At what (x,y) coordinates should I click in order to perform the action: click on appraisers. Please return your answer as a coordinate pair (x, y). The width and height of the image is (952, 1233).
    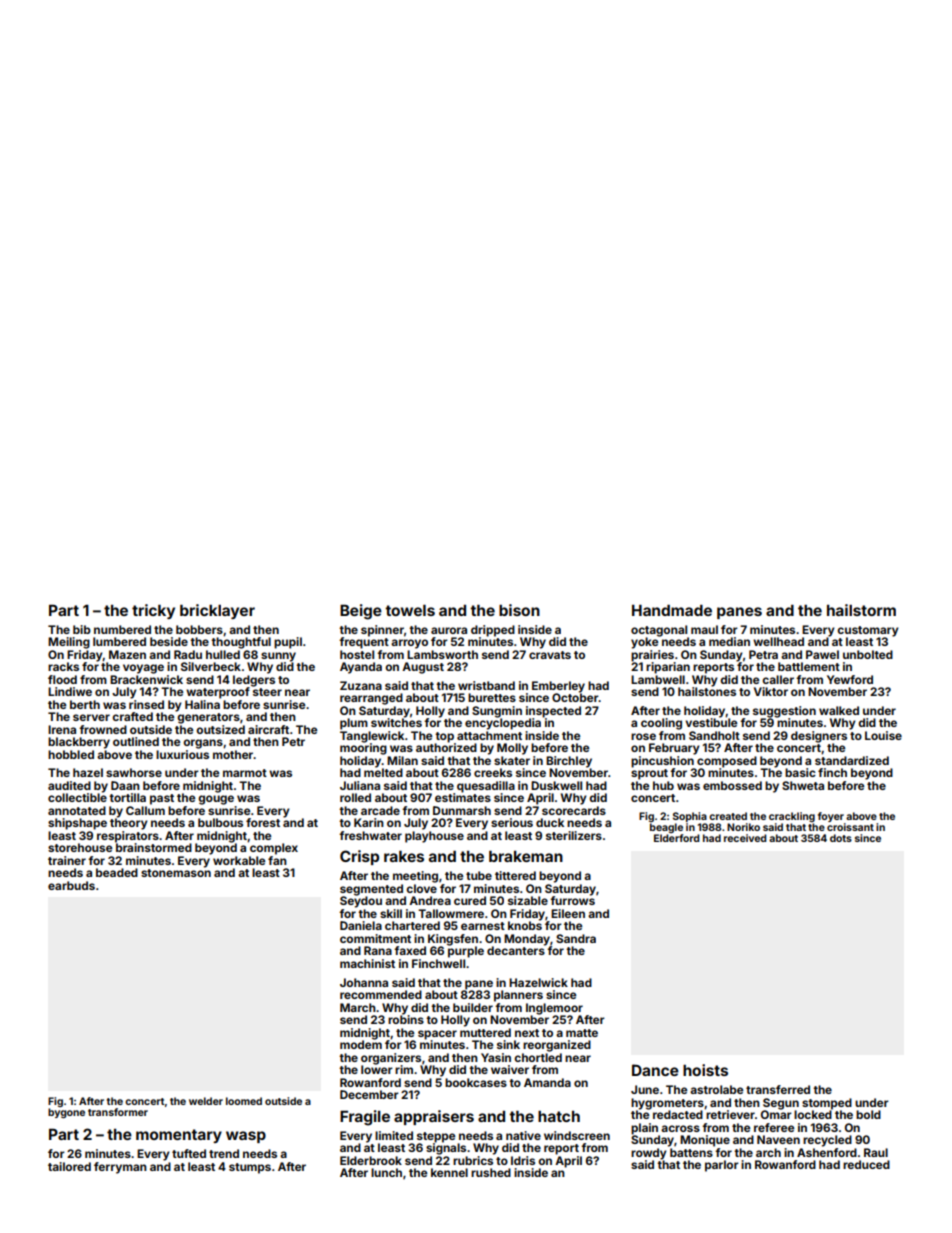
    Looking at the image, I should click on (434, 1117).
